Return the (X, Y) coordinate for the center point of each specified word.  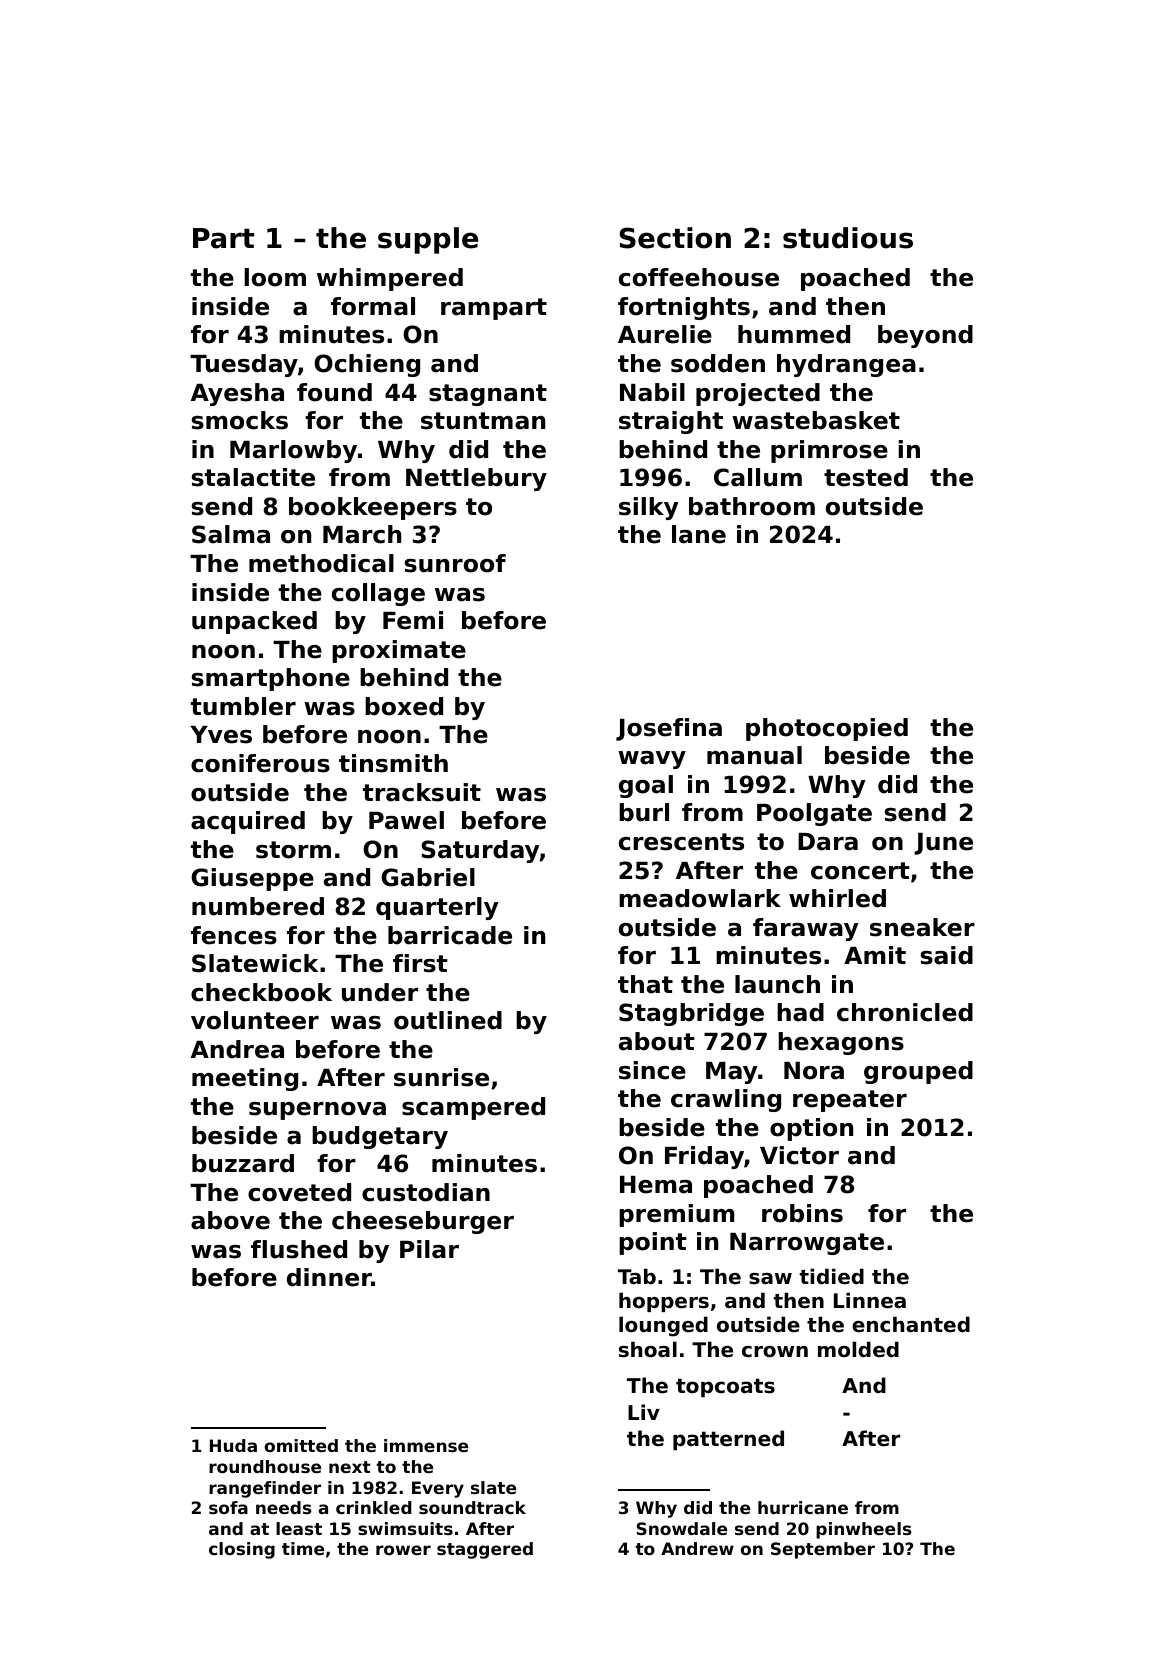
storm (293, 850)
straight (671, 422)
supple (428, 240)
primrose (829, 451)
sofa (228, 1507)
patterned (728, 1440)
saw (770, 1279)
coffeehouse (699, 277)
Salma (231, 534)
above (230, 1220)
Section (675, 238)
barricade (450, 935)
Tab (637, 1276)
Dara (828, 842)
